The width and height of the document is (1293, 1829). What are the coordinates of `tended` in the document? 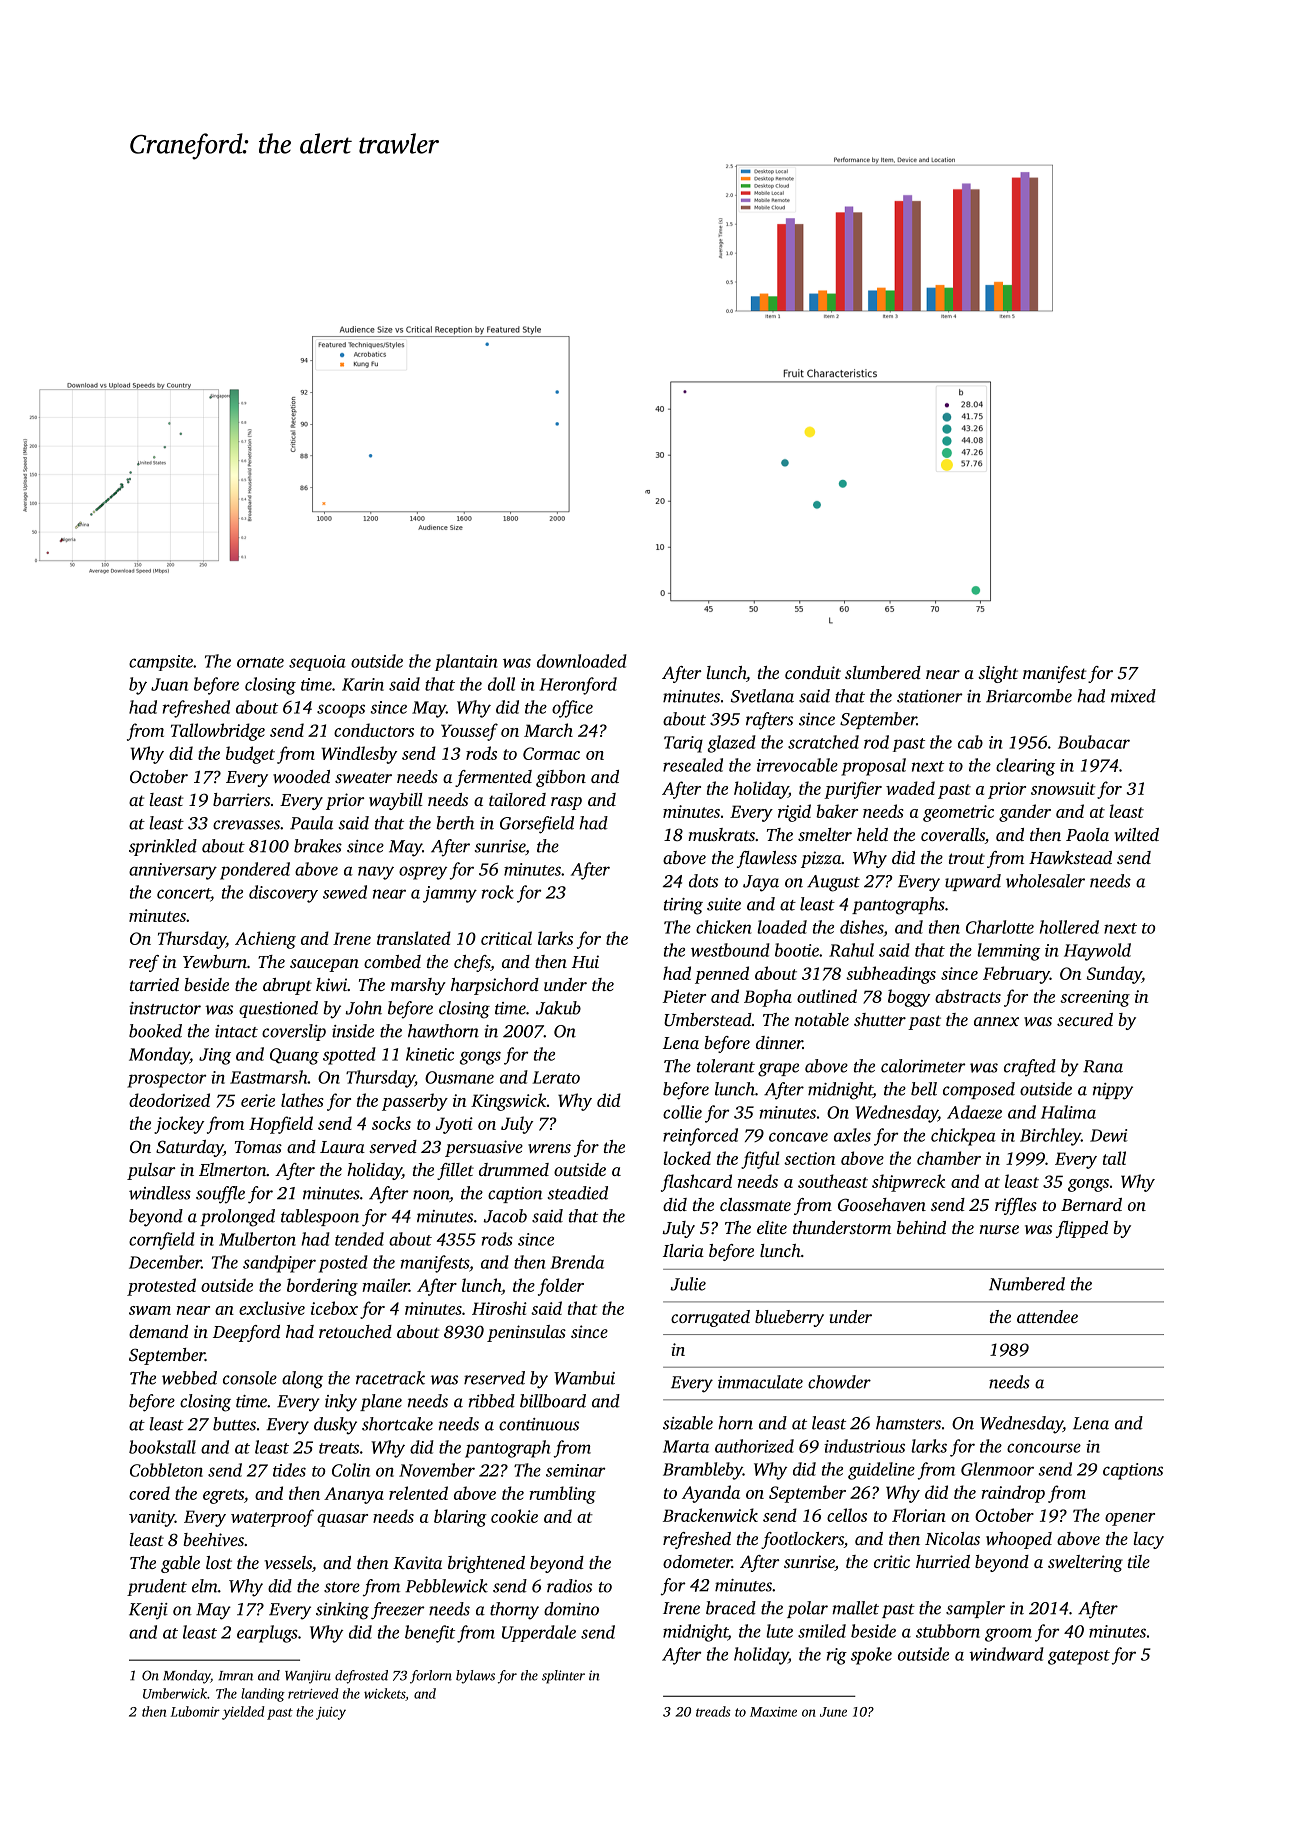 It's located at (359, 1239).
